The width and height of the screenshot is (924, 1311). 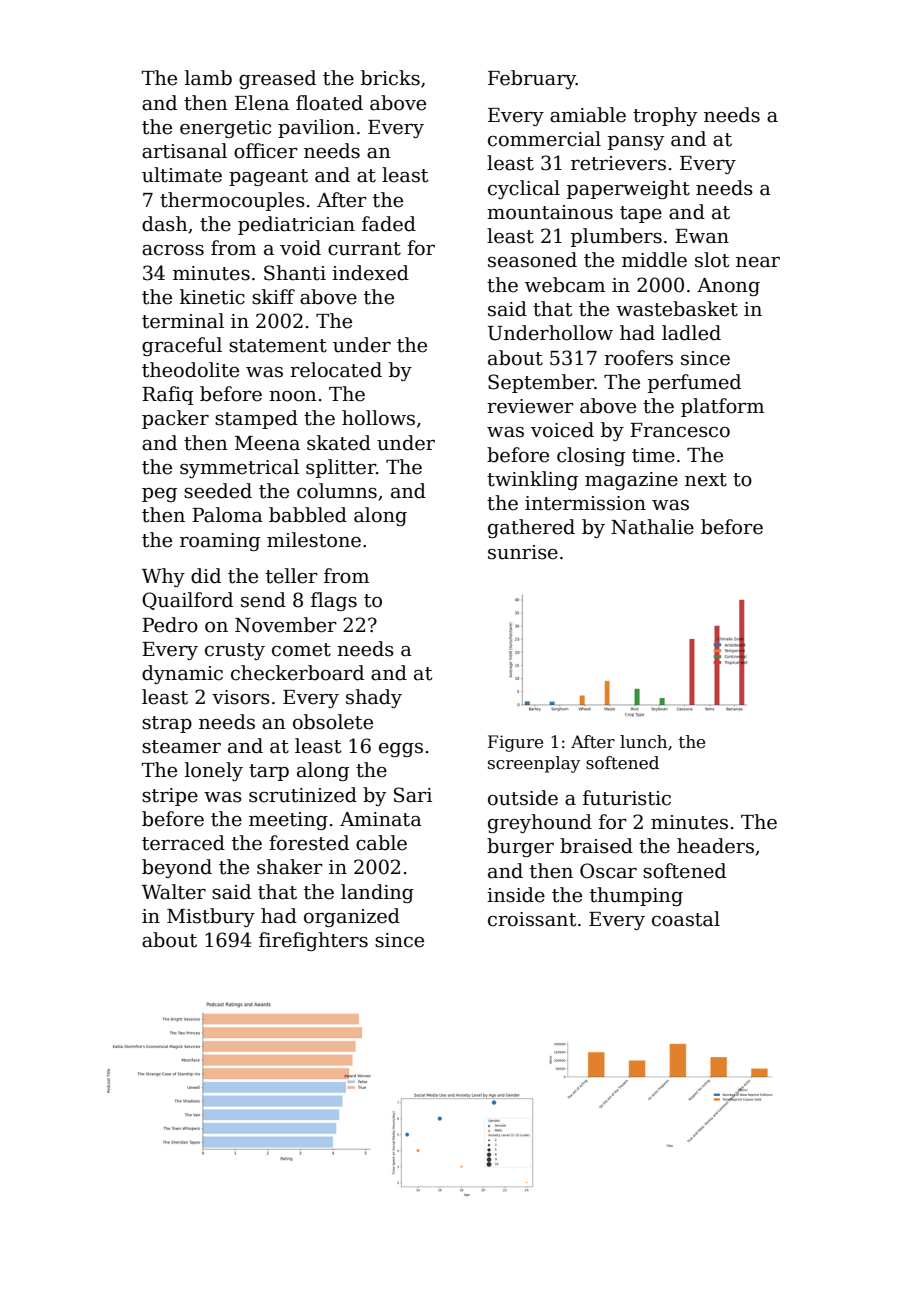 I want to click on Meena, so click(x=267, y=443).
